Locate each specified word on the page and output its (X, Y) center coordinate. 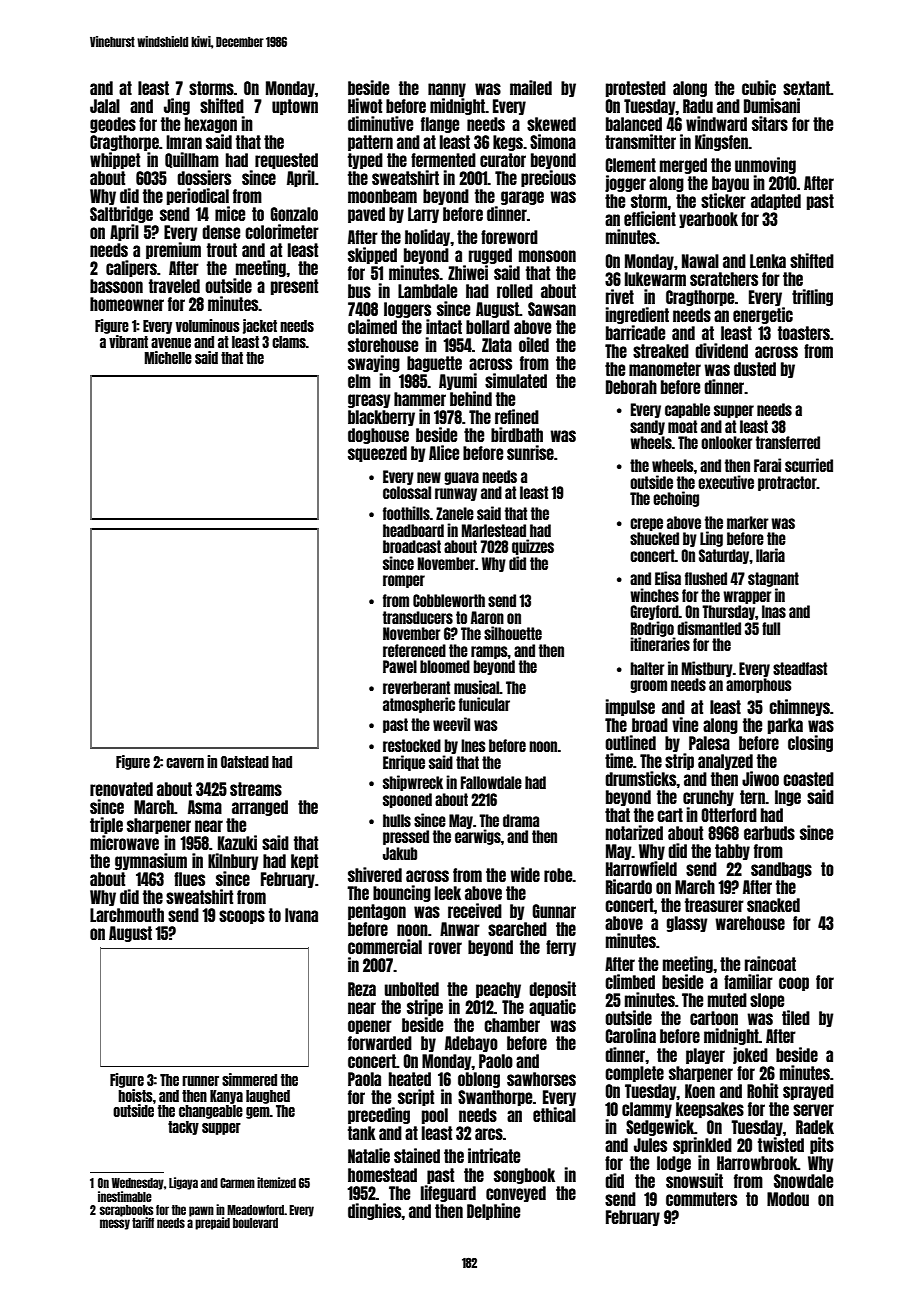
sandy (647, 427)
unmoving (765, 165)
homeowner (127, 304)
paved (366, 215)
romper (404, 581)
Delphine (493, 1211)
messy (115, 1224)
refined (517, 416)
